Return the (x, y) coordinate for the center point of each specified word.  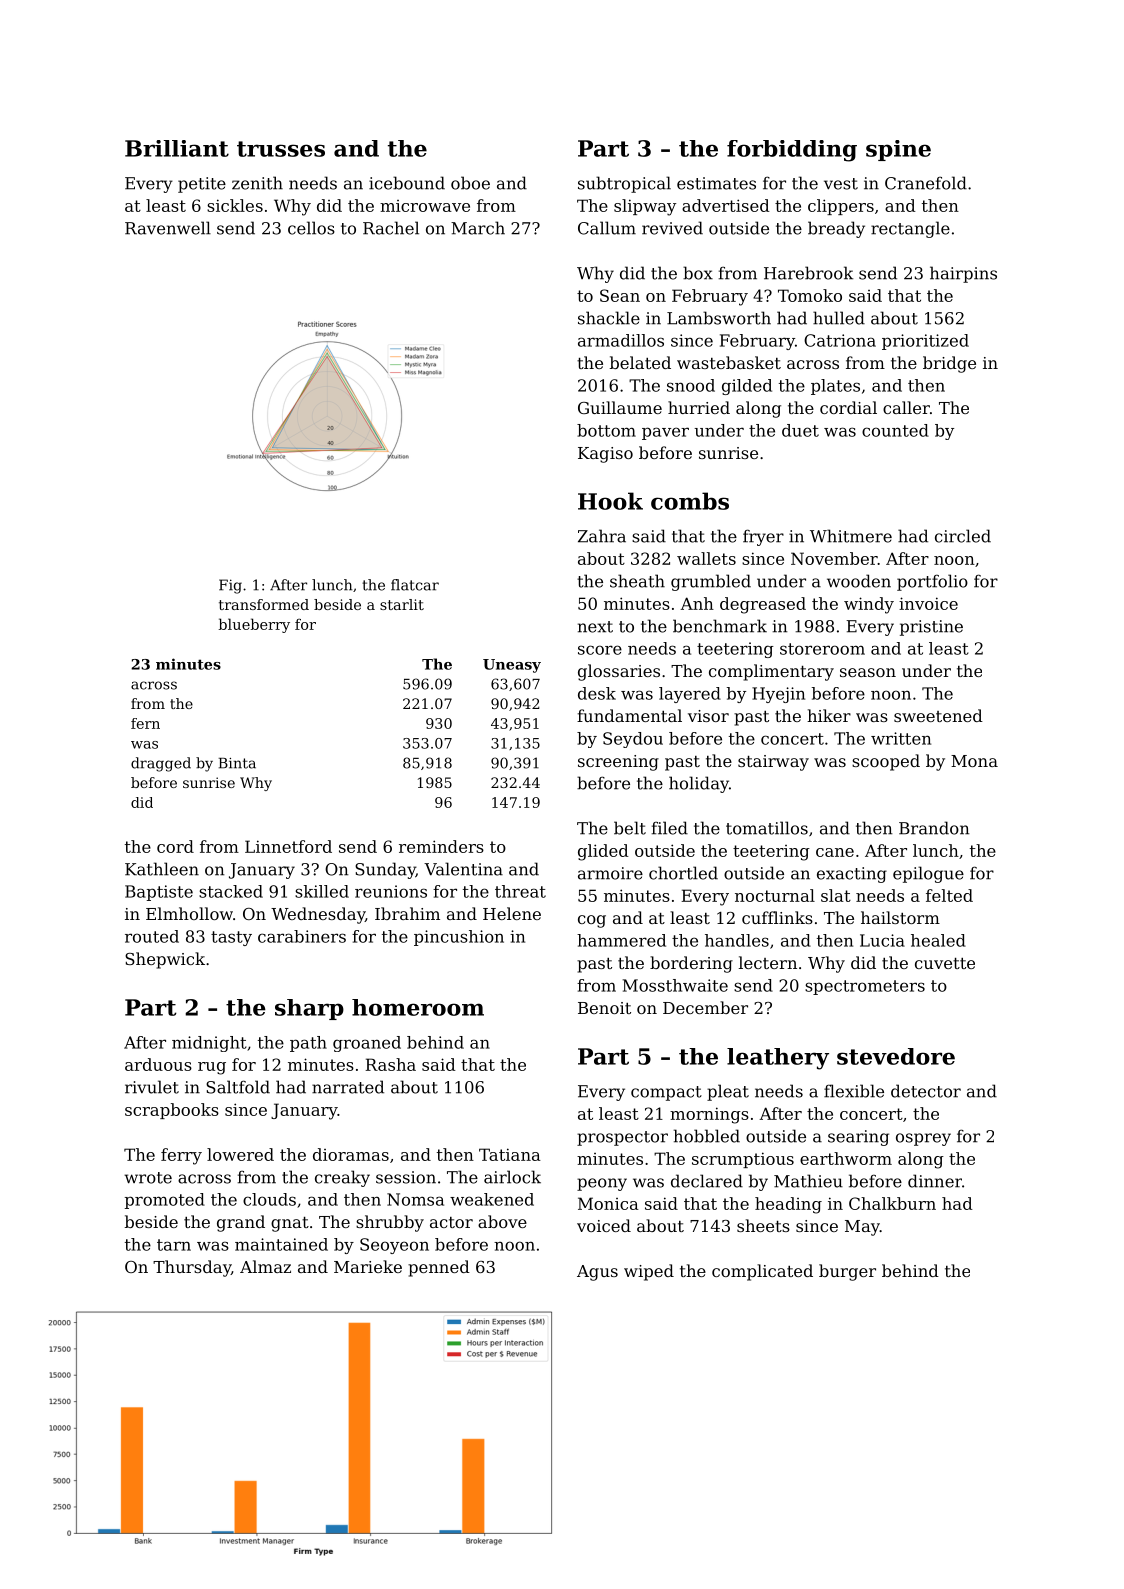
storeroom (822, 649)
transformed (264, 604)
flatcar (415, 585)
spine (898, 150)
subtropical (624, 184)
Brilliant (177, 148)
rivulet (152, 1087)
